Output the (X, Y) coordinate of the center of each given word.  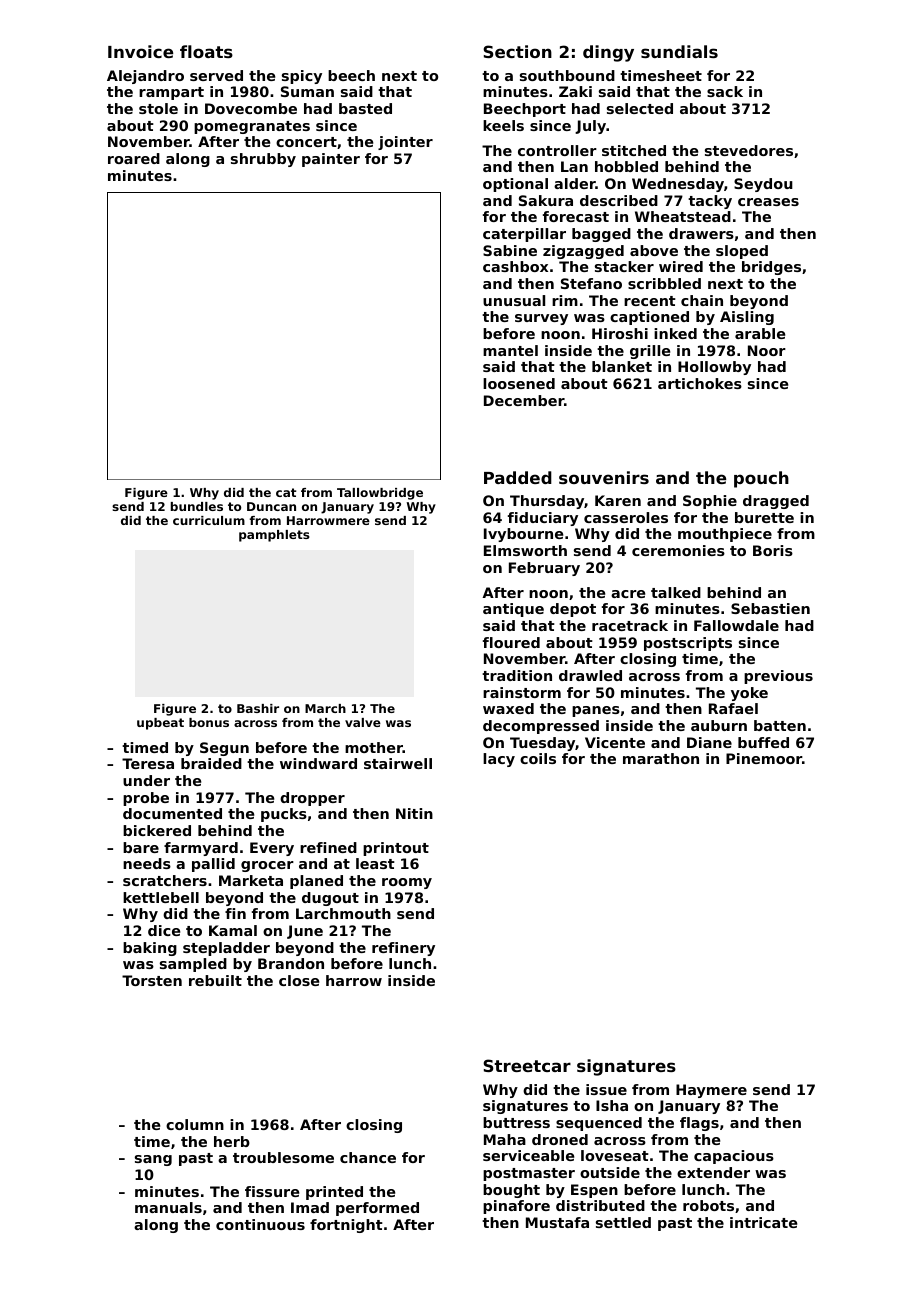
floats (206, 51)
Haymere (711, 1091)
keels (503, 125)
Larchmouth (343, 913)
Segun (224, 749)
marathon (661, 758)
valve (363, 722)
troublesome (283, 1157)
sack (725, 91)
